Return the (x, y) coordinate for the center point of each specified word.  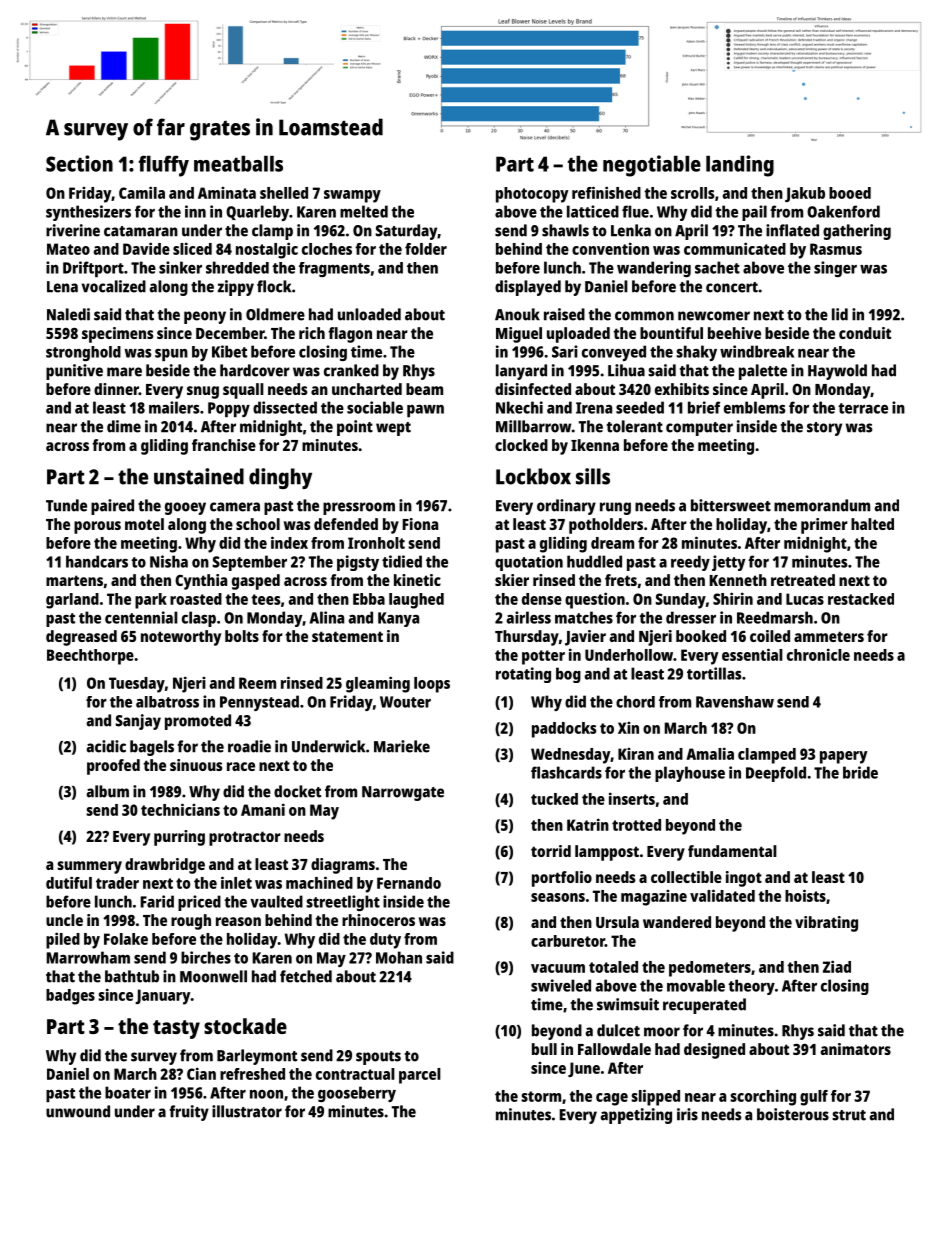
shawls (565, 230)
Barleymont (257, 1057)
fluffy (164, 166)
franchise (224, 445)
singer (835, 269)
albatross (167, 702)
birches (206, 957)
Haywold (837, 372)
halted (872, 524)
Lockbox (533, 476)
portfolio (562, 879)
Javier (585, 638)
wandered (677, 922)
